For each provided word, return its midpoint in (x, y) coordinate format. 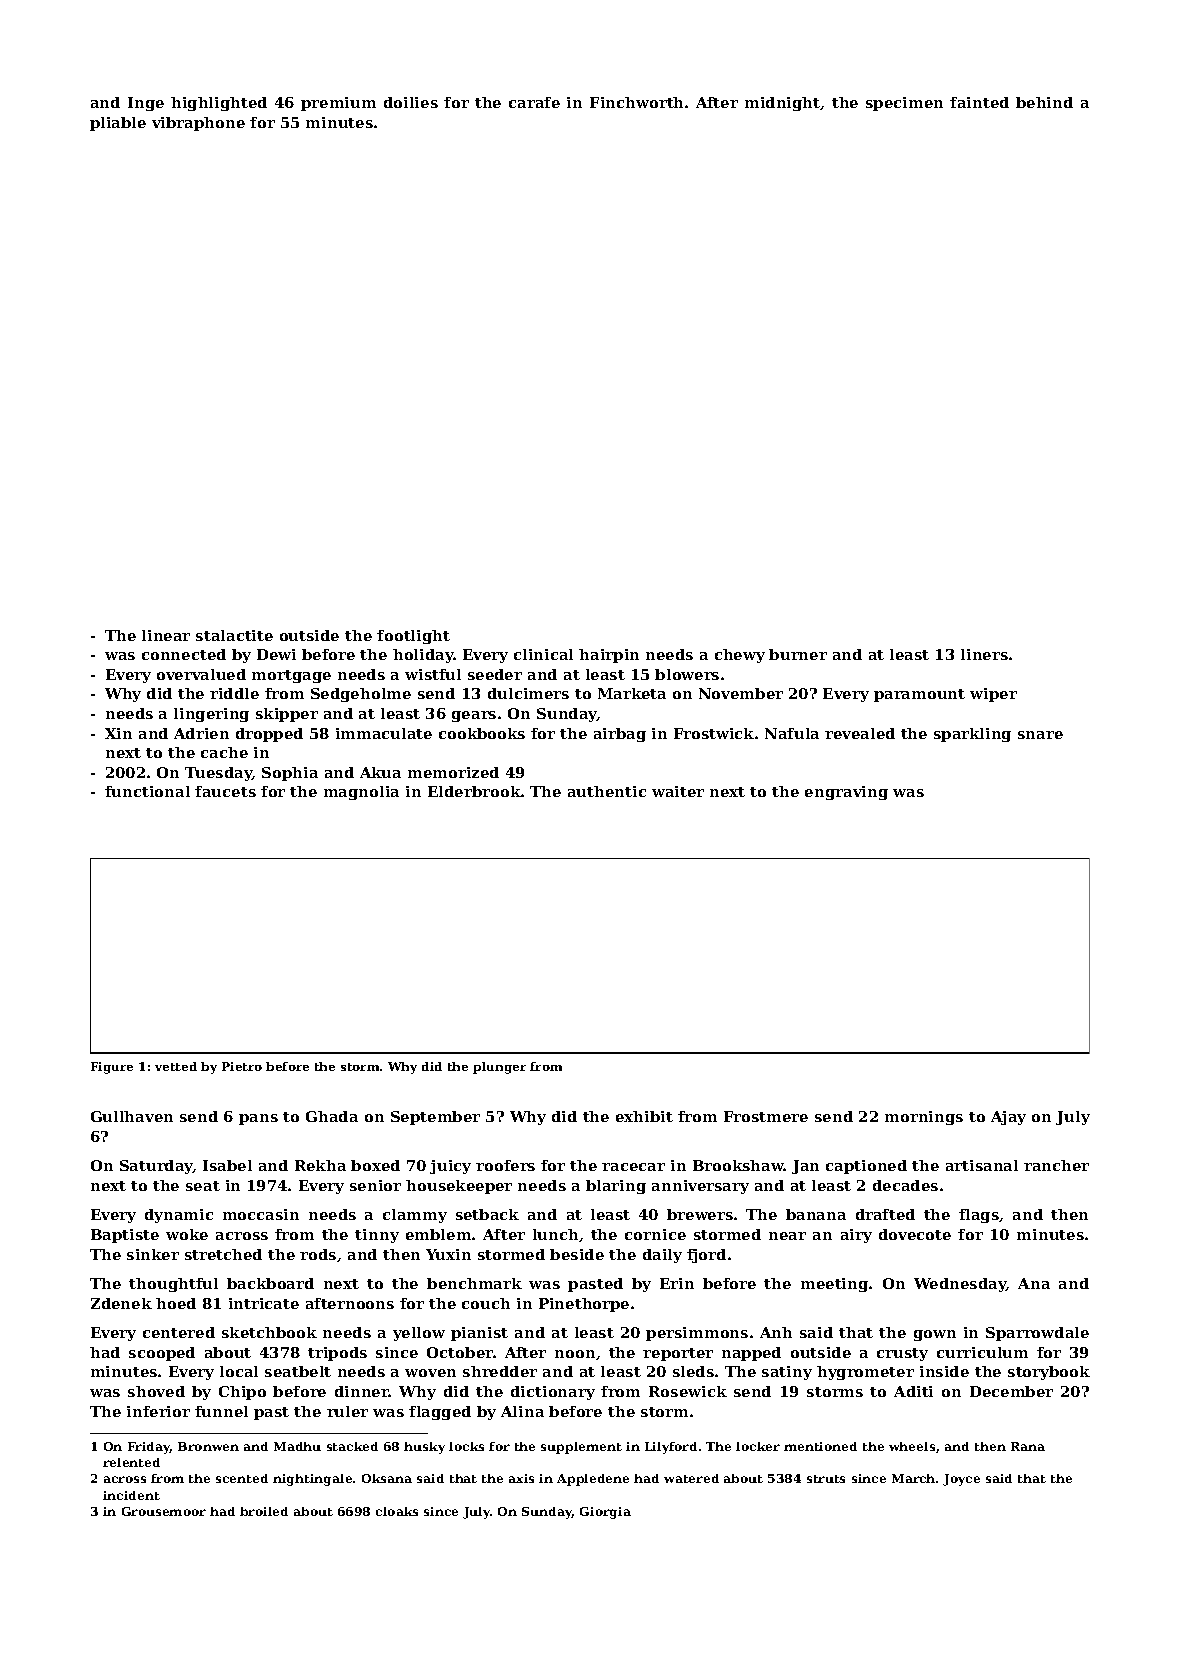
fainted (979, 102)
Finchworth (636, 102)
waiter (678, 791)
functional (147, 791)
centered (179, 1332)
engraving (846, 793)
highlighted (219, 104)
